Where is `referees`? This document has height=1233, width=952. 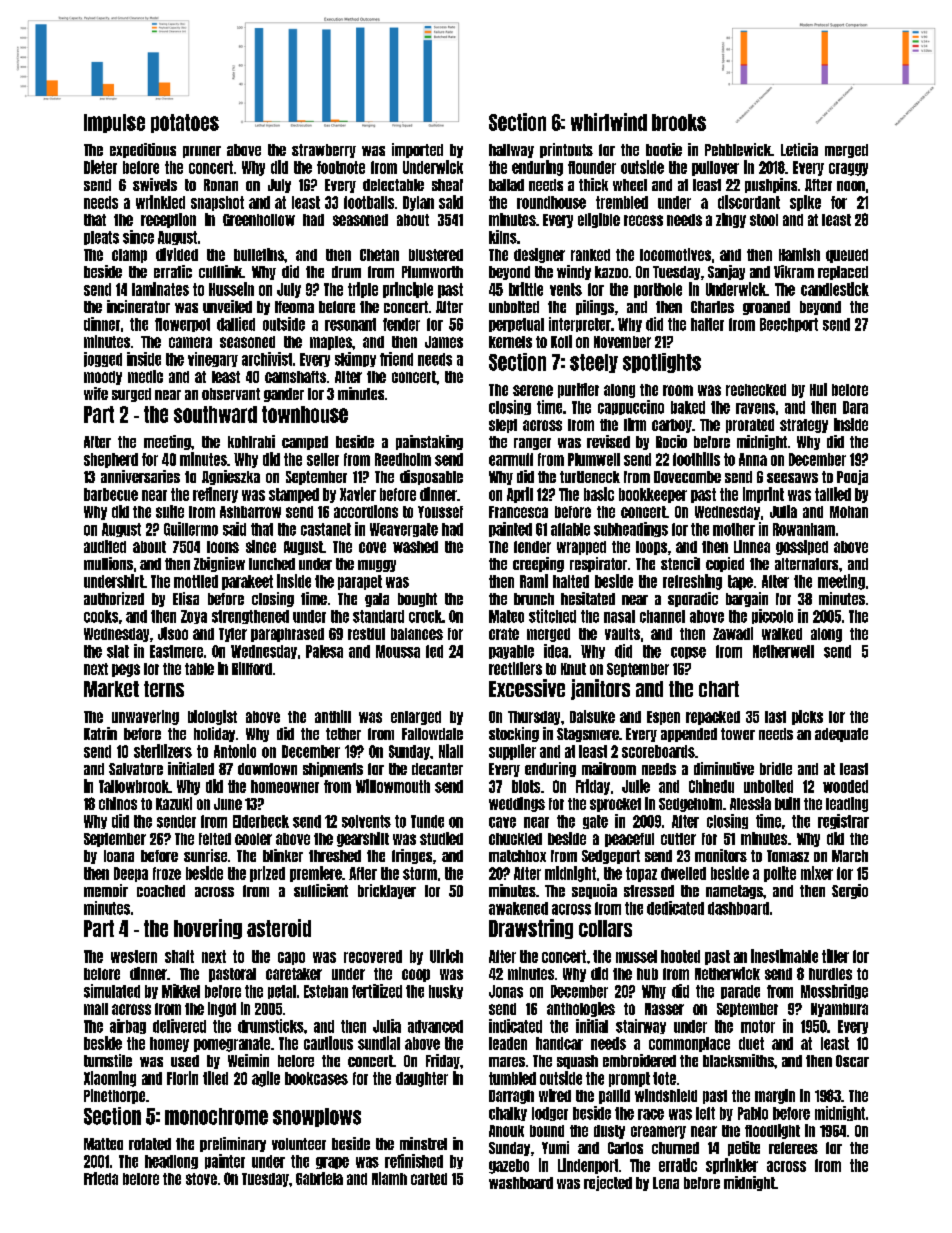
referees is located at coordinates (793, 1148).
